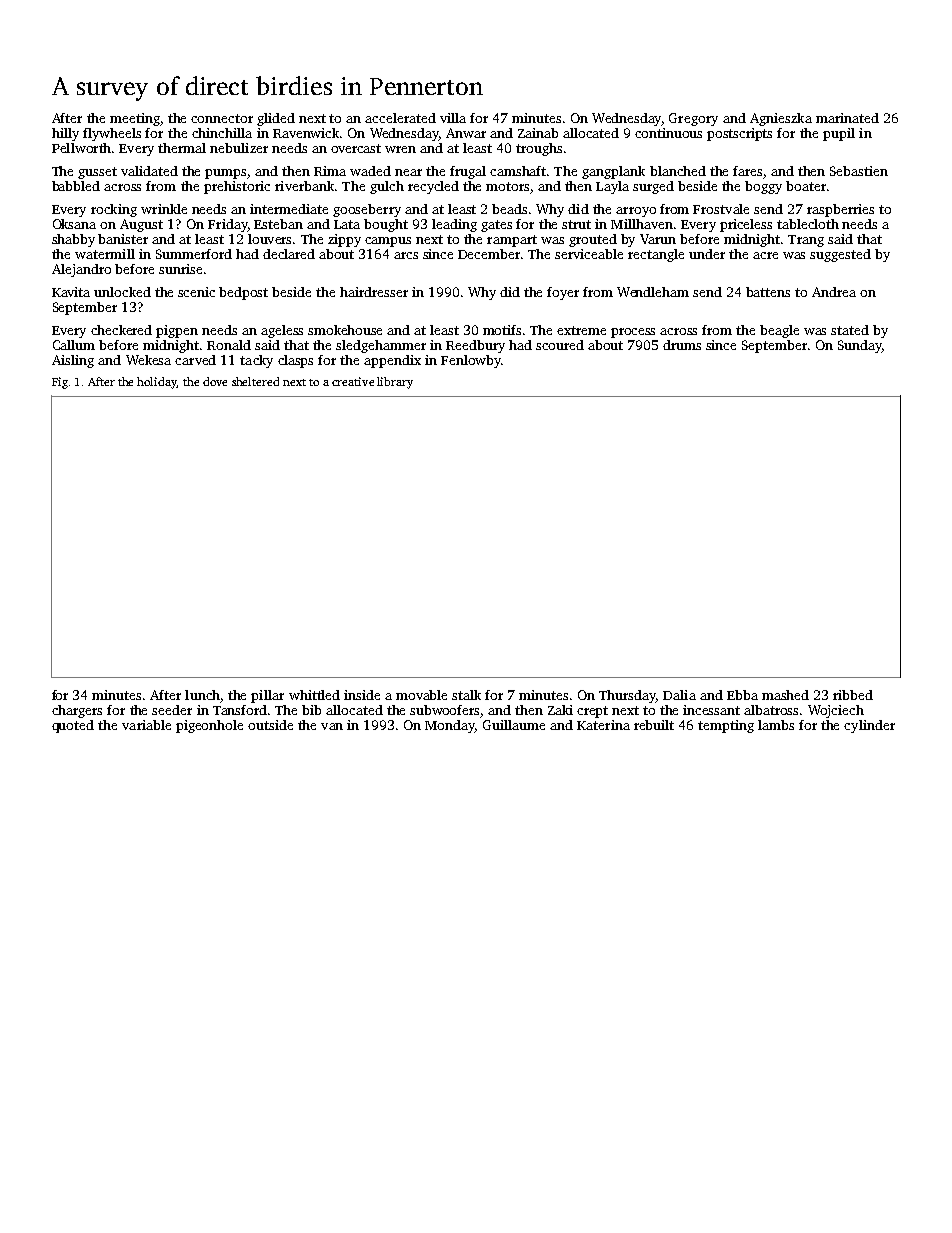  Describe the element at coordinates (222, 118) in the image. I see `connector` at that location.
